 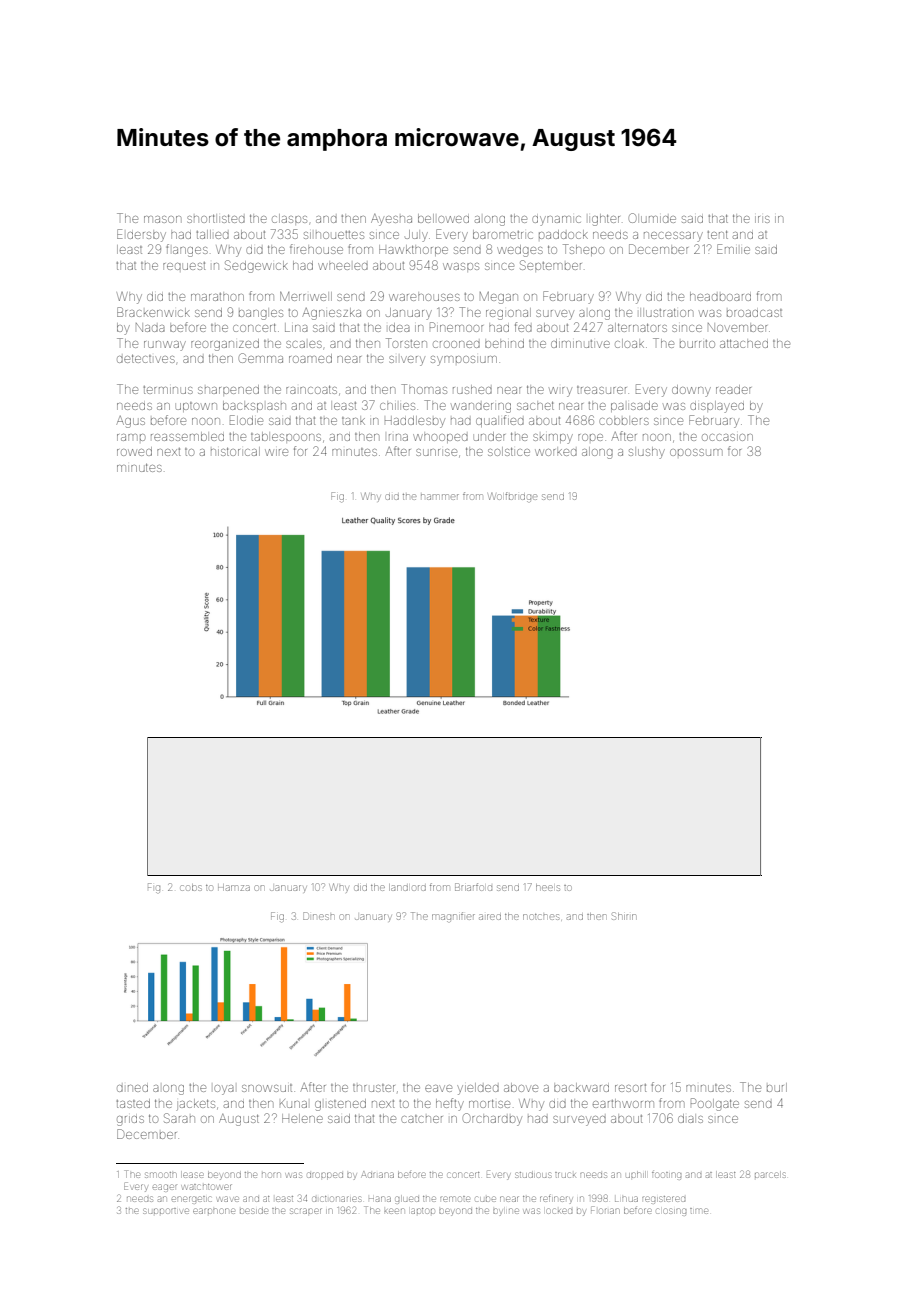 I want to click on horn, so click(x=271, y=1175).
